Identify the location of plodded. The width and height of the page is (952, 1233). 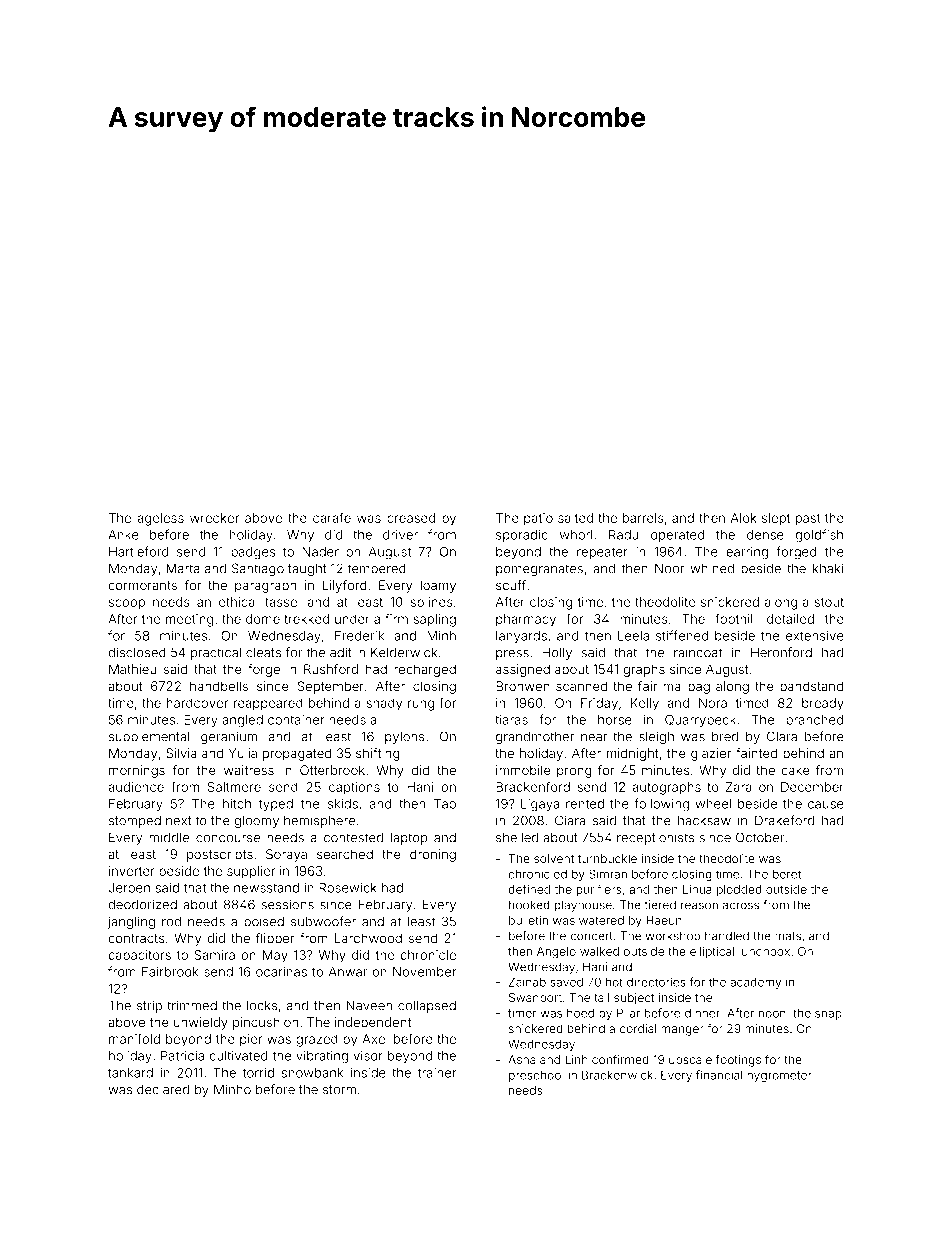
(739, 890).
